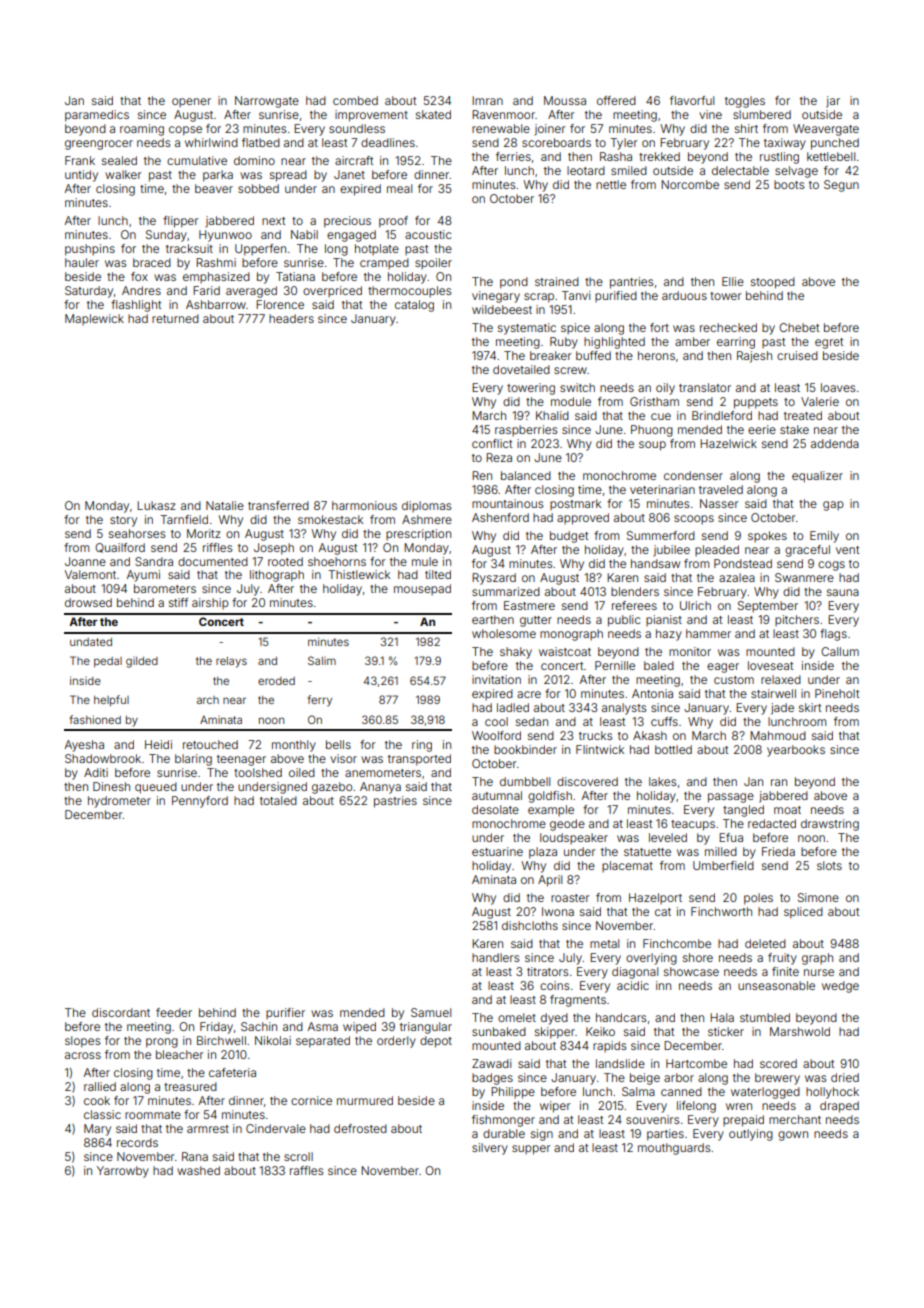 The width and height of the image is (924, 1308). Describe the element at coordinates (496, 721) in the image. I see `cool` at that location.
